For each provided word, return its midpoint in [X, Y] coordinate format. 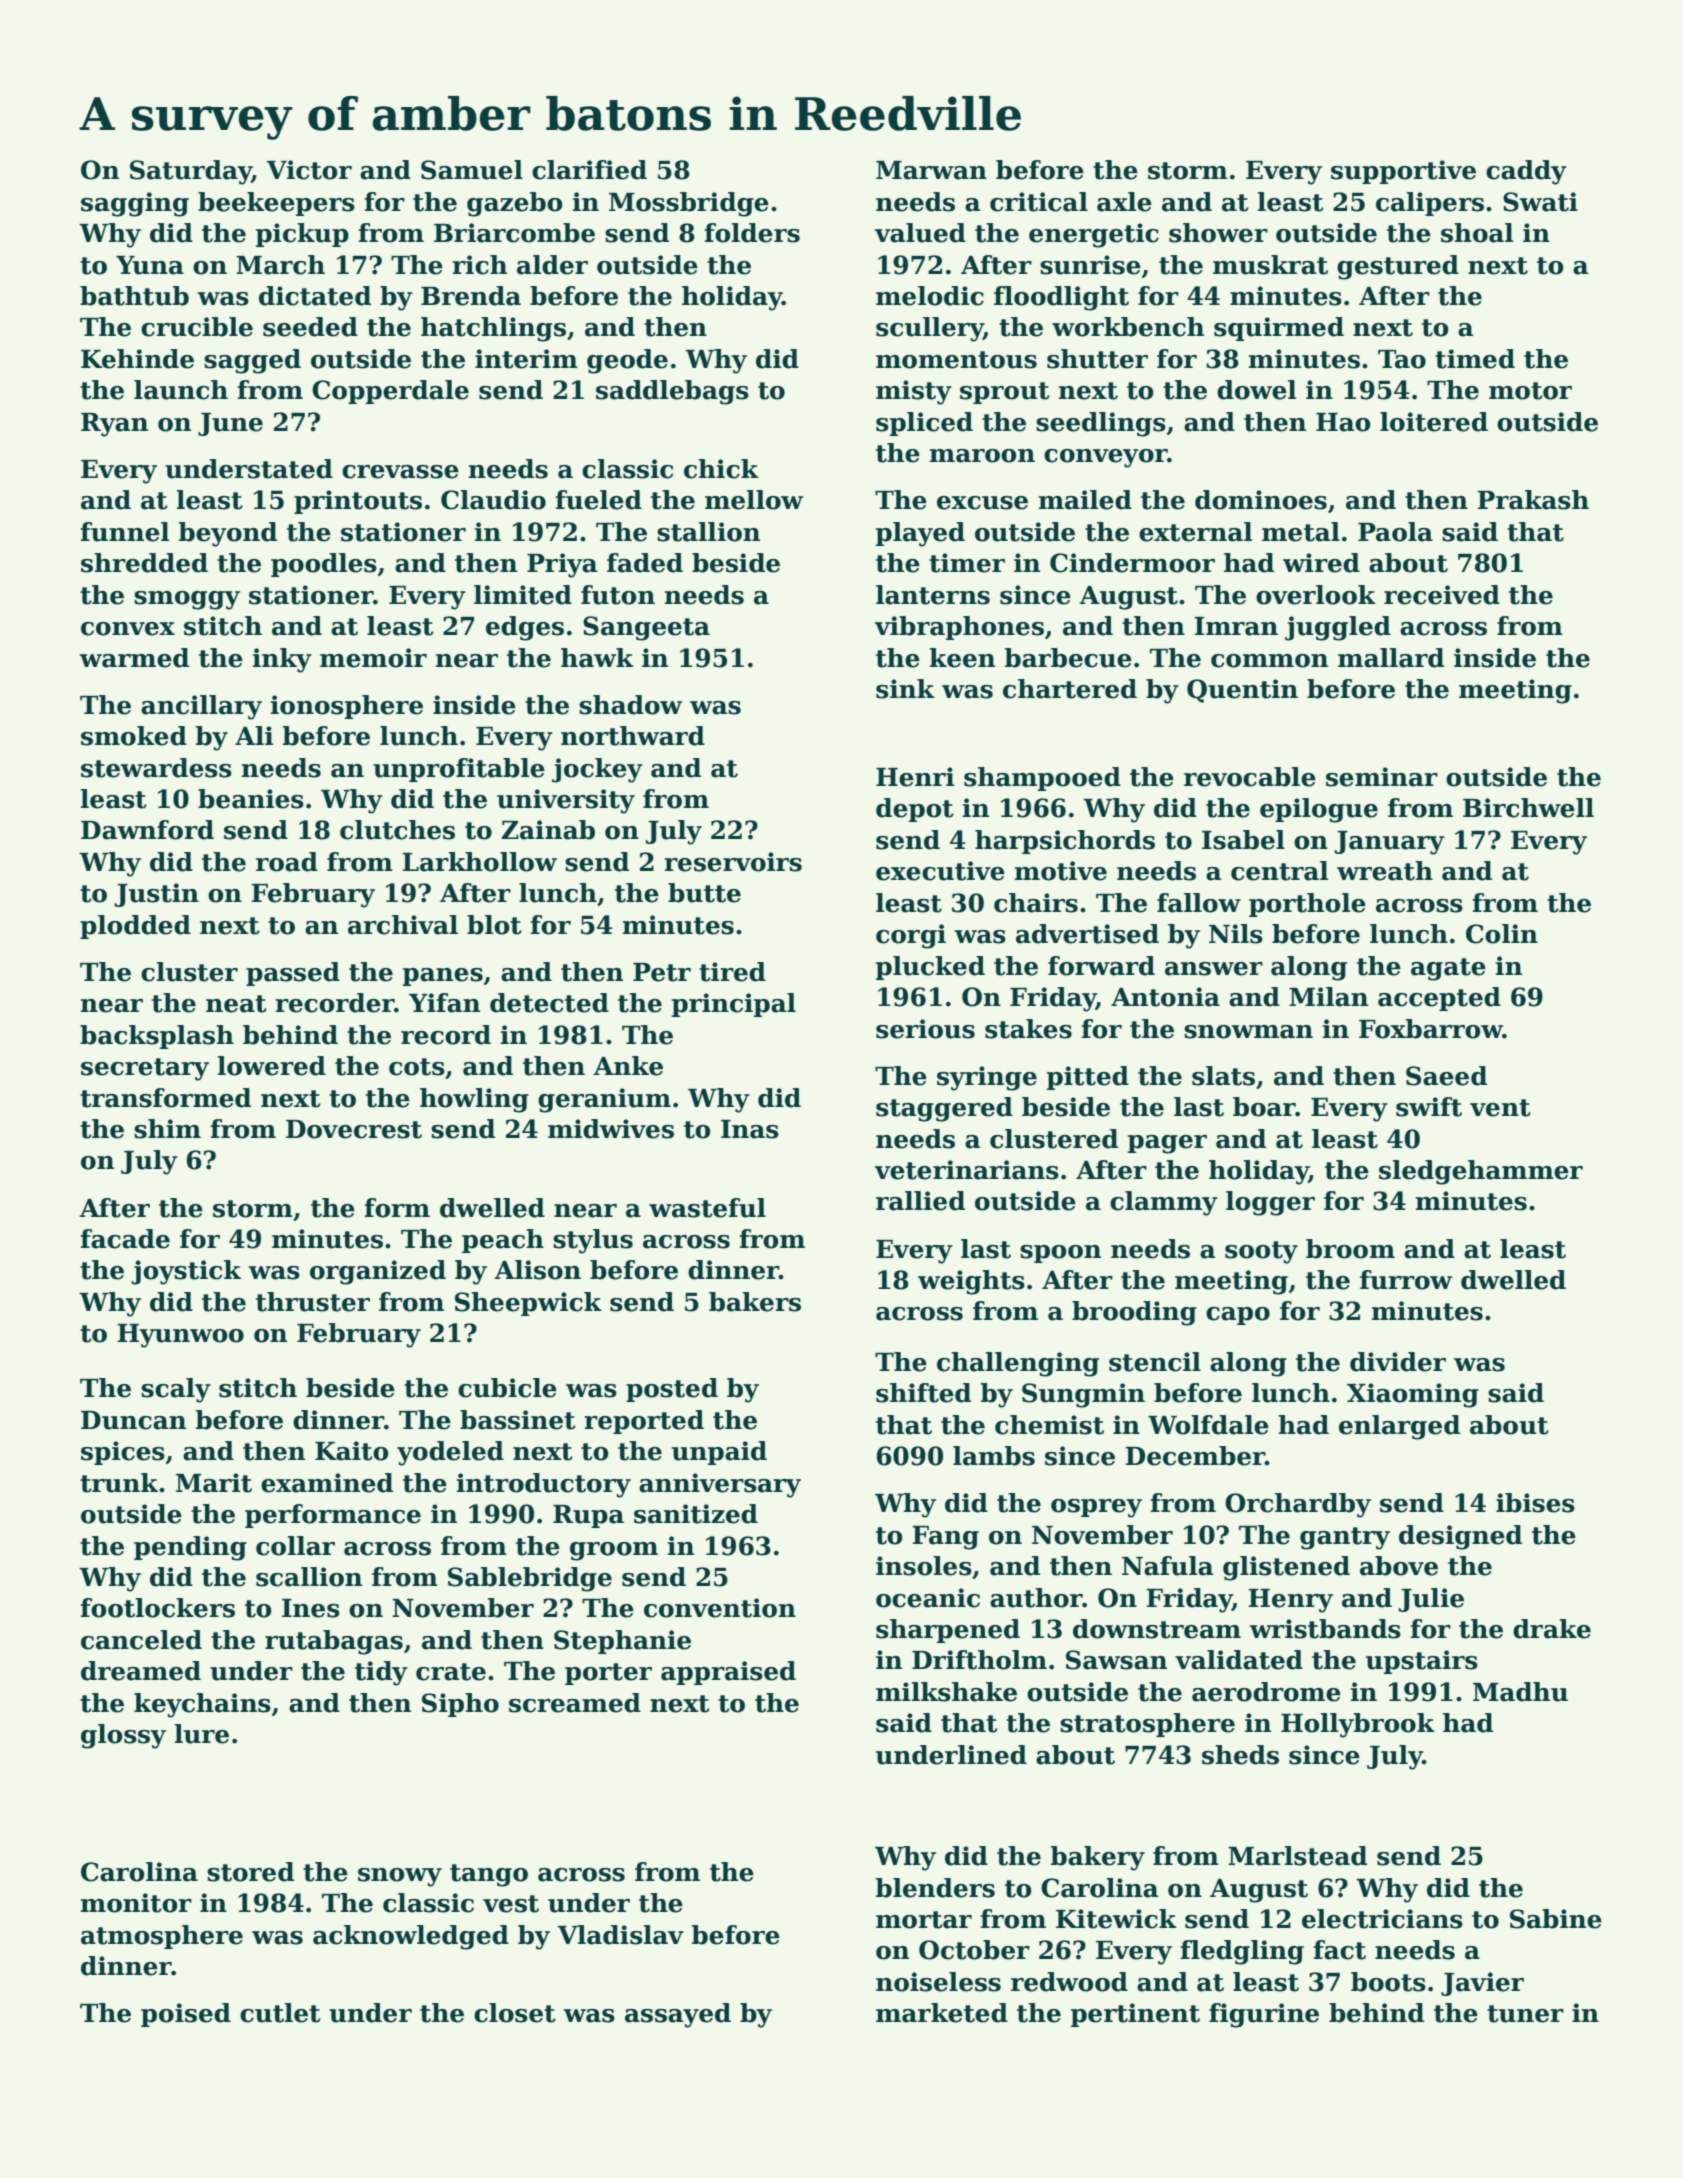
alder [552, 265]
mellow [754, 500]
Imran [1236, 626]
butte [704, 893]
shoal [1477, 233]
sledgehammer [1481, 1172]
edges [525, 628]
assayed [678, 2015]
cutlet [280, 2013]
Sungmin [1083, 1395]
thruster [313, 1302]
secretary [145, 1069]
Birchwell [1528, 808]
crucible [197, 327]
